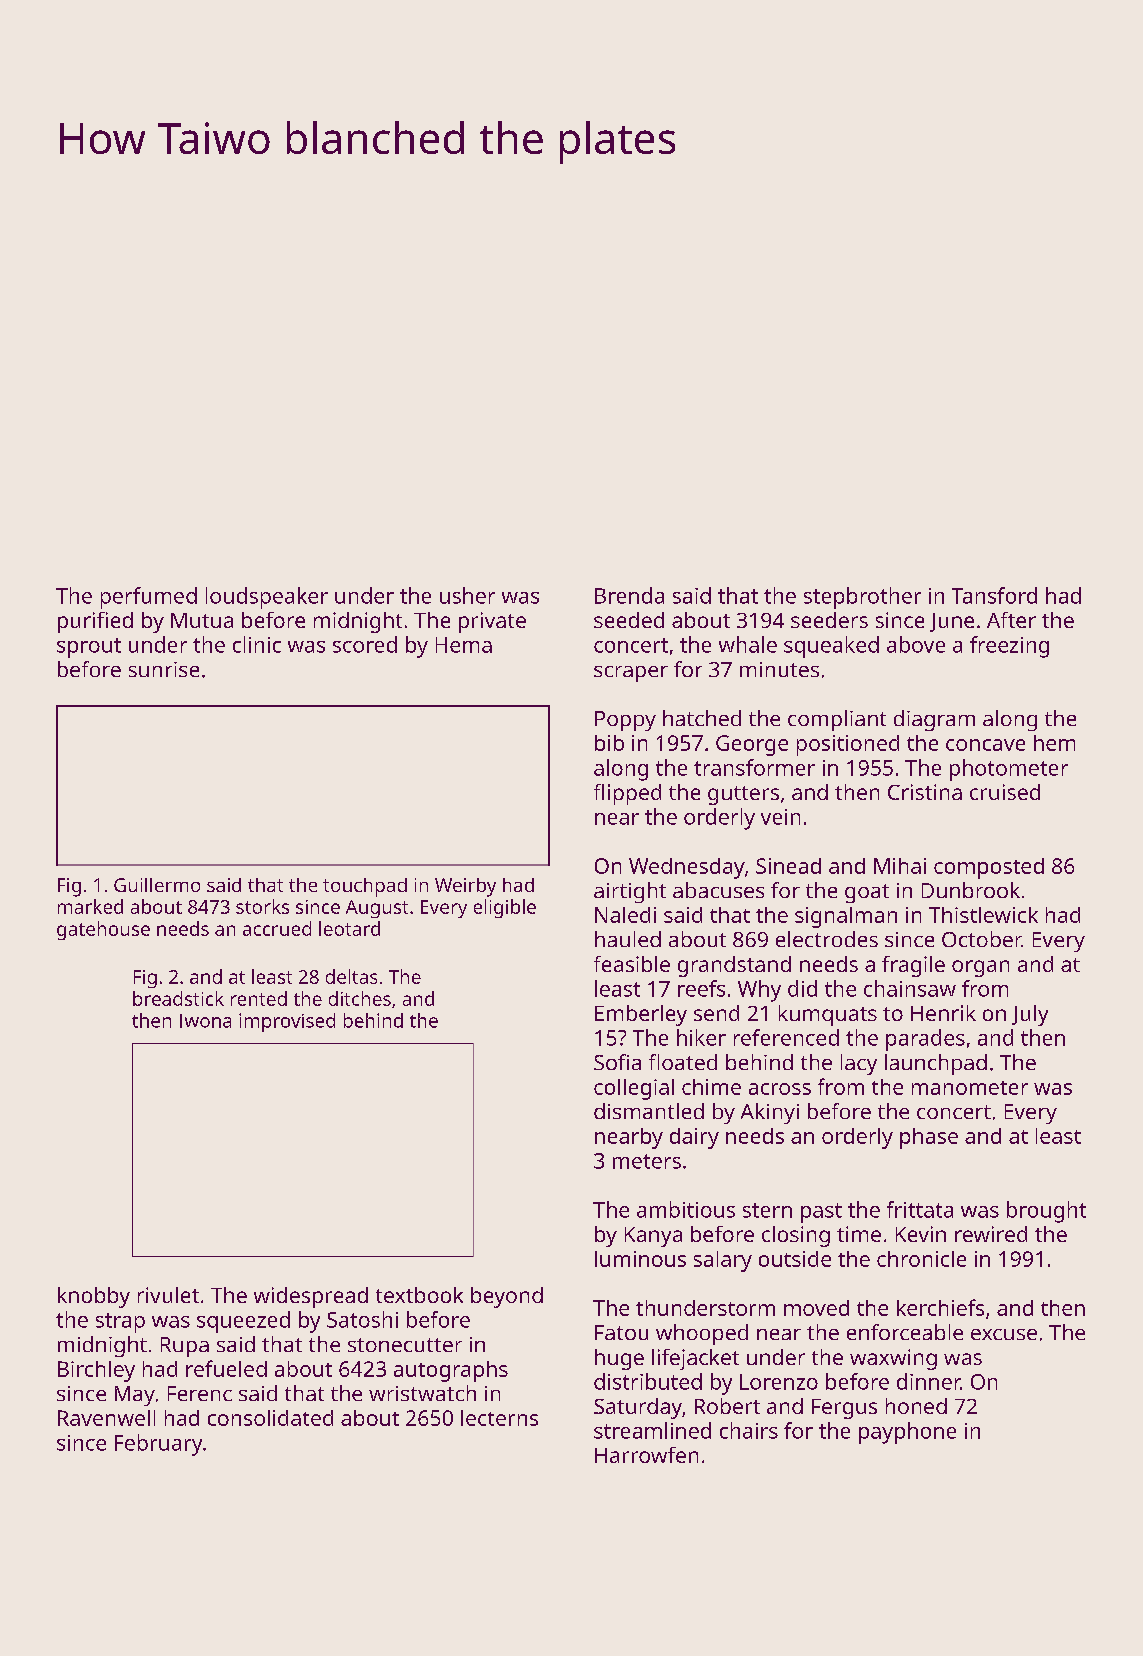 This document has height=1656, width=1143. What do you see at coordinates (609, 743) in the document?
I see `bib` at bounding box center [609, 743].
